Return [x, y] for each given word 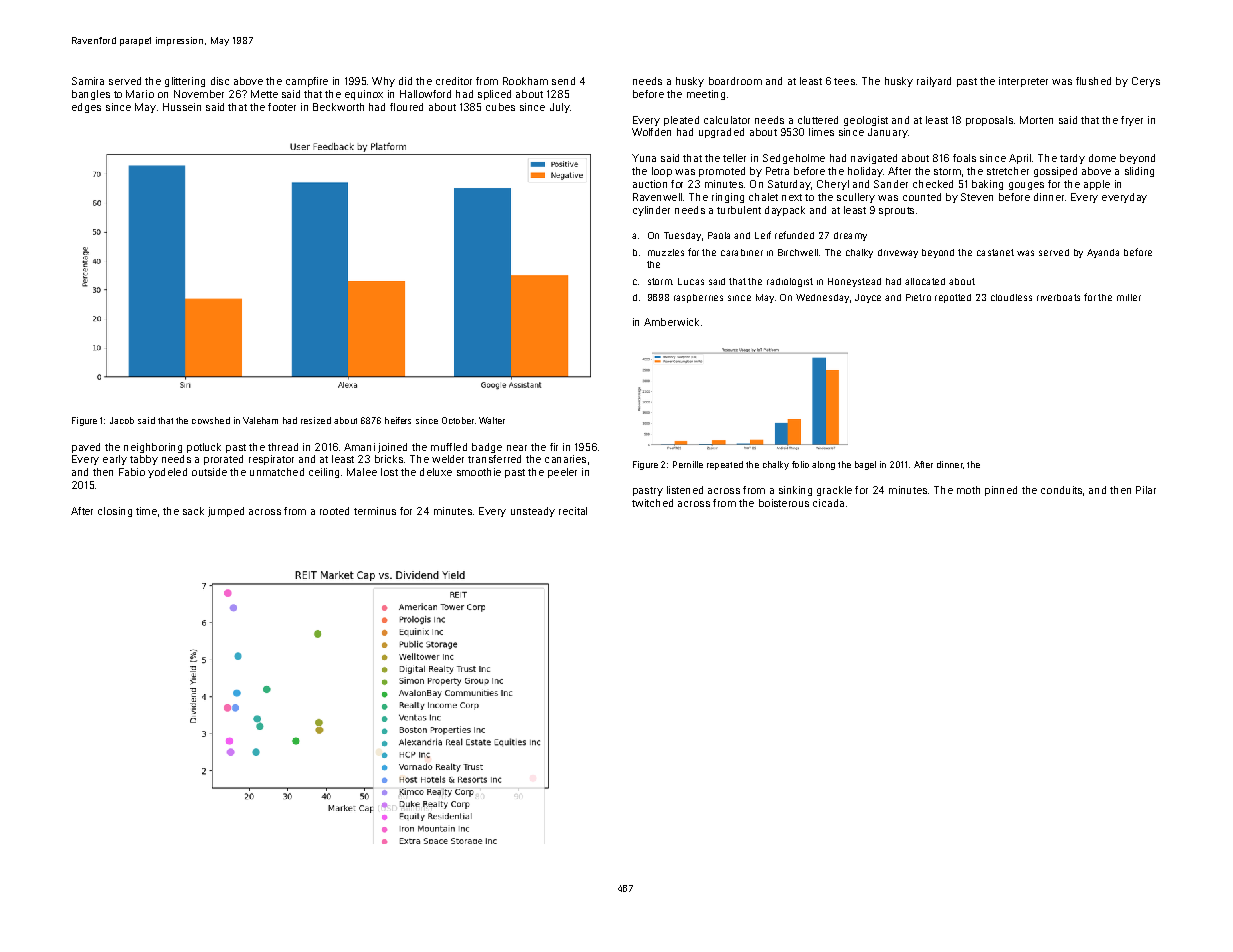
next [792, 197]
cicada [828, 503]
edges [86, 108]
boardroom [735, 81]
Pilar [1146, 490]
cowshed [211, 420]
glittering [185, 82]
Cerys [1146, 82]
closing [115, 512]
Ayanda [1103, 253]
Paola [719, 235]
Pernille [688, 464]
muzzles [666, 252]
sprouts [896, 211]
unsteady [533, 512]
